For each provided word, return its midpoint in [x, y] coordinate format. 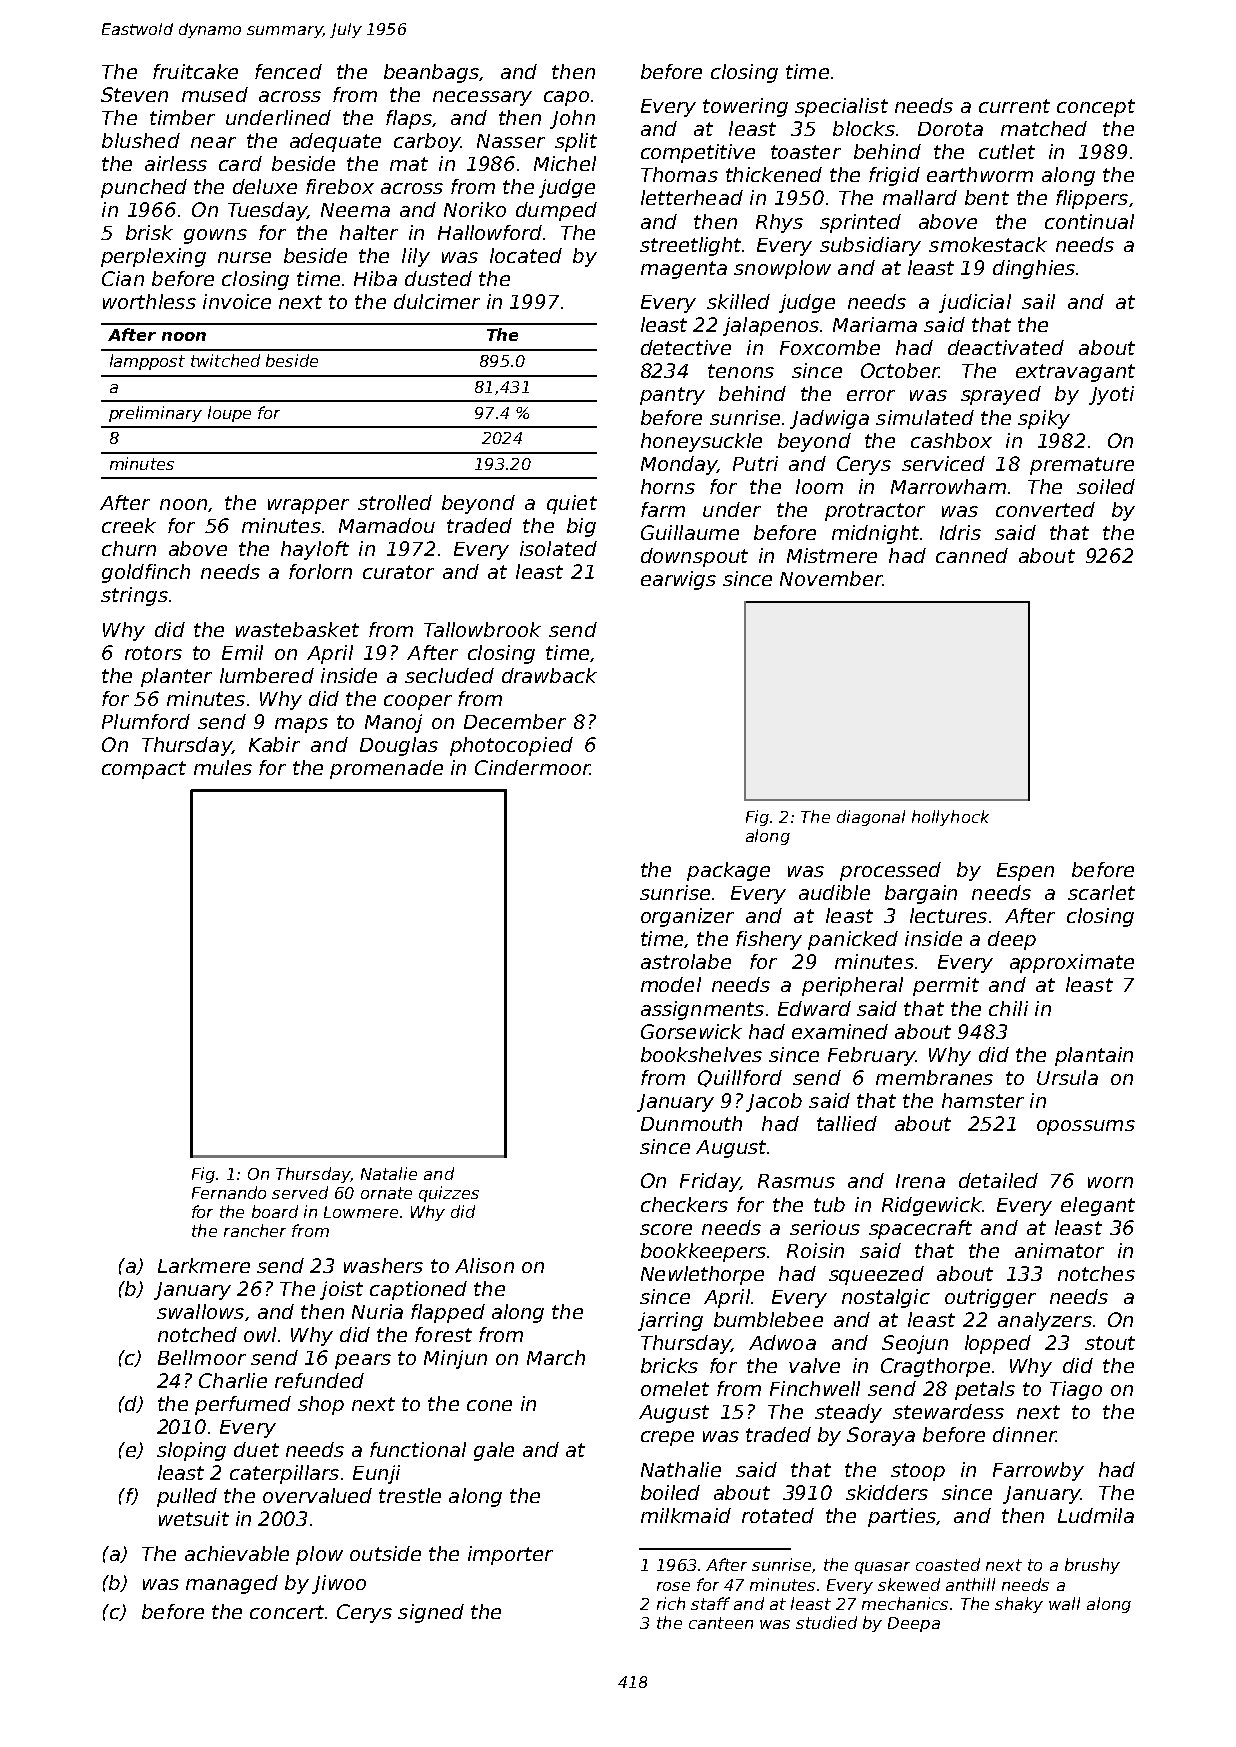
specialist [841, 107]
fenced [288, 71]
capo [566, 98]
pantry [672, 396]
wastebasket [297, 629]
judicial [975, 303]
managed [232, 1584]
